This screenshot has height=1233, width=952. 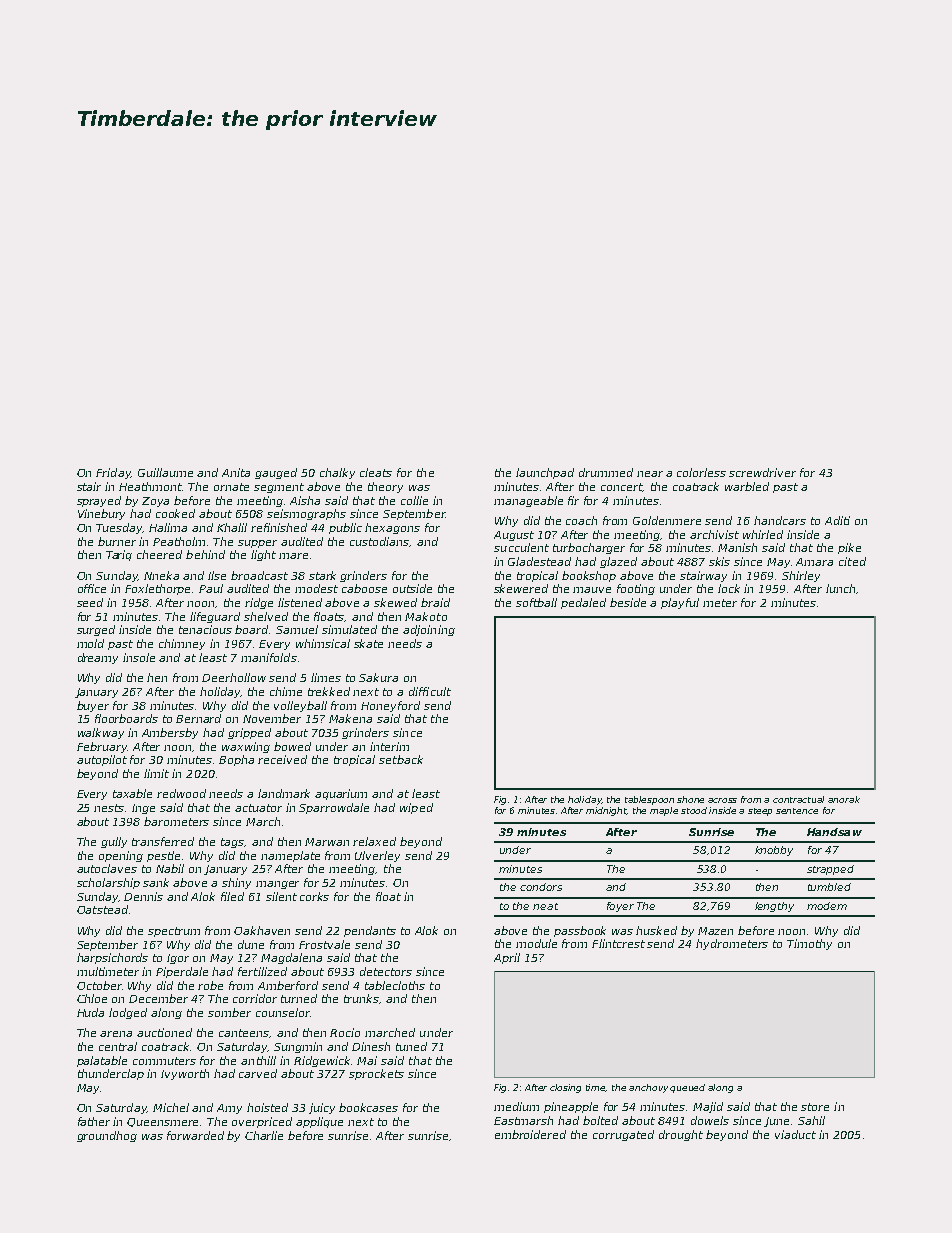 What do you see at coordinates (680, 603) in the screenshot?
I see `playful` at bounding box center [680, 603].
